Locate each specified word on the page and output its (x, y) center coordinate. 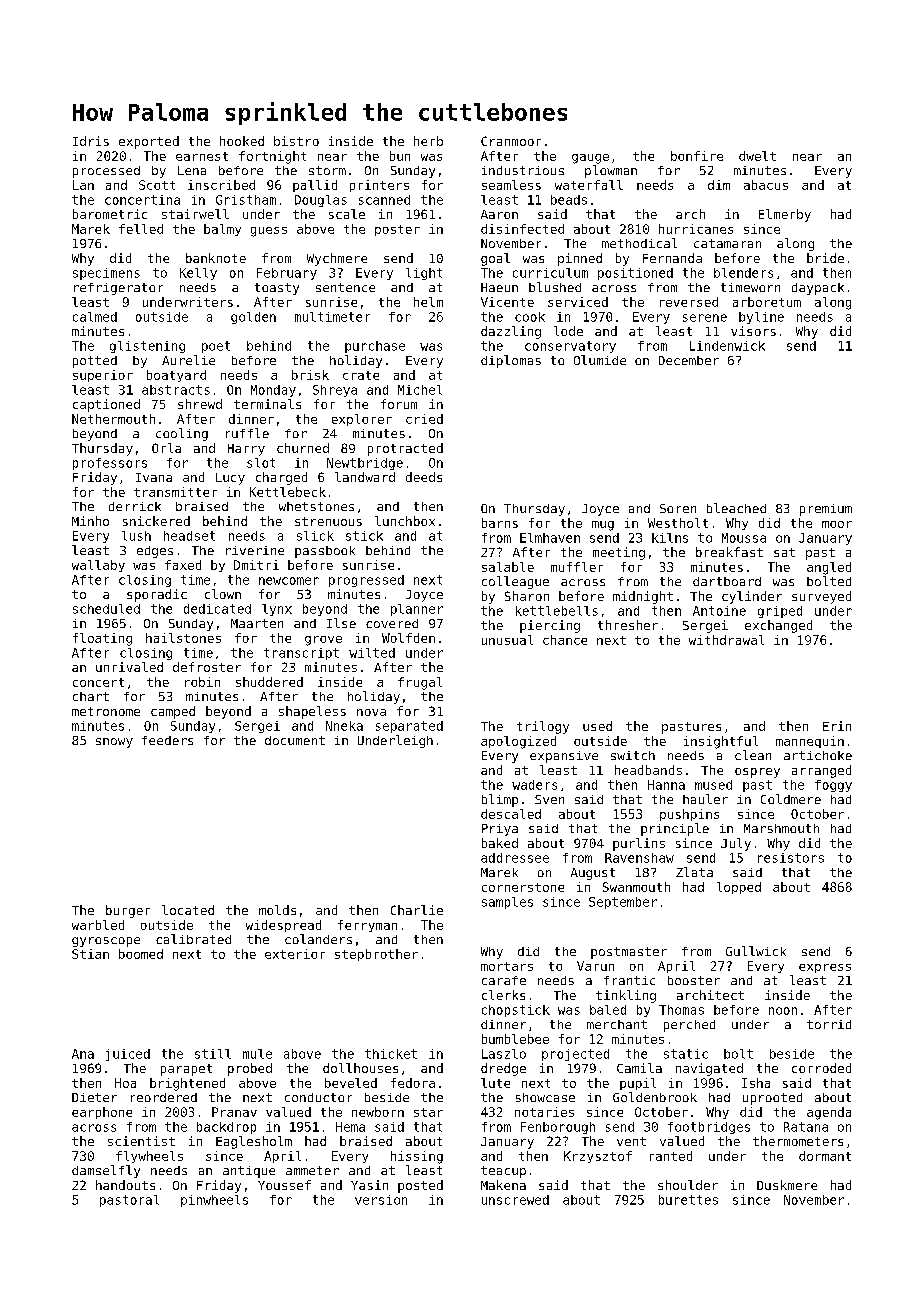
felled (141, 229)
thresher (628, 625)
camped (173, 712)
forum (399, 404)
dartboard (727, 581)
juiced (128, 1055)
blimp (500, 800)
